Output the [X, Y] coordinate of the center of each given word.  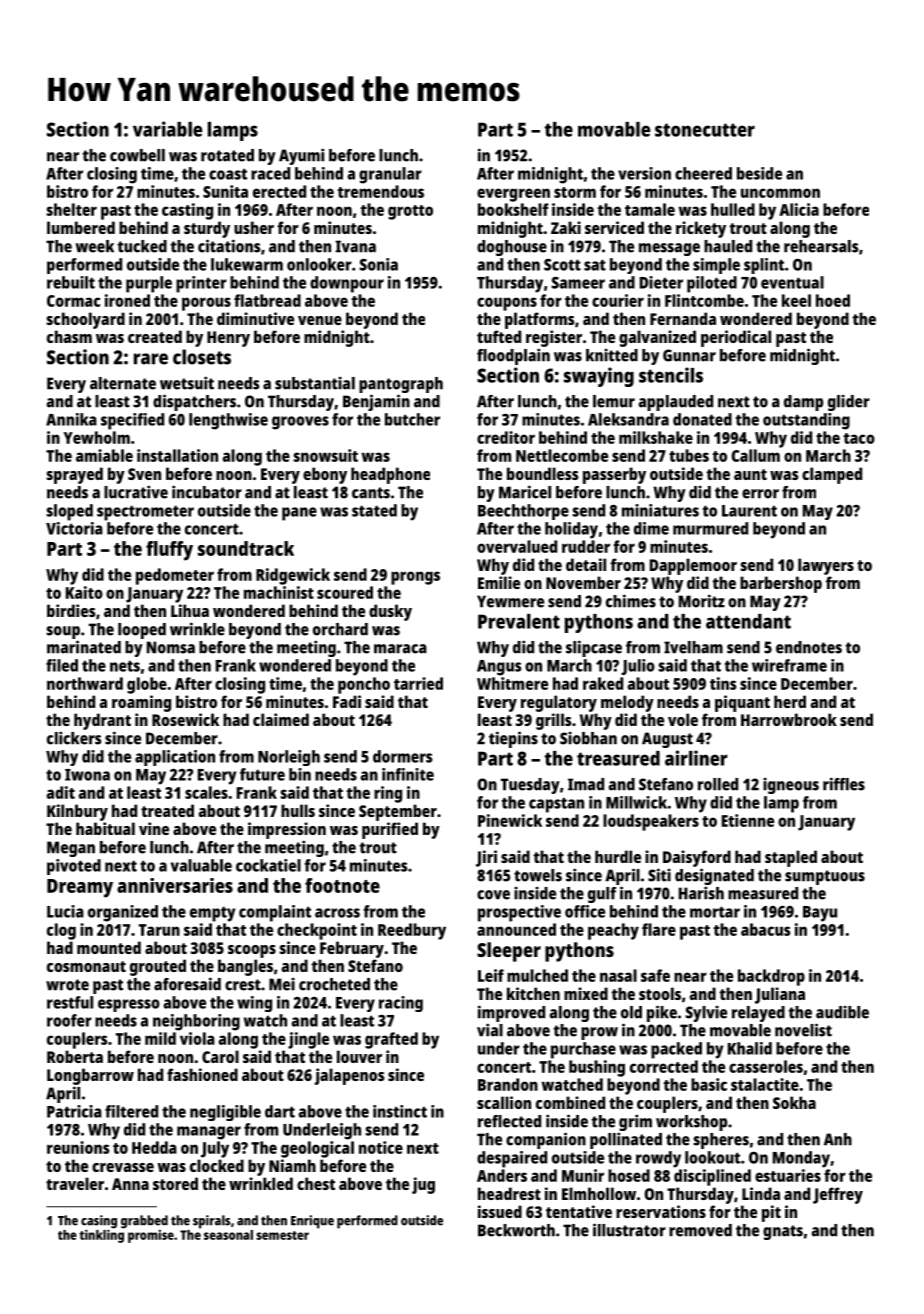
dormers [403, 756]
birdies [71, 610]
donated [702, 419]
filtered [131, 1111]
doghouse [512, 248]
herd [790, 701]
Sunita [225, 191]
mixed [586, 993]
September [398, 812]
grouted [158, 967]
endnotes [809, 647]
